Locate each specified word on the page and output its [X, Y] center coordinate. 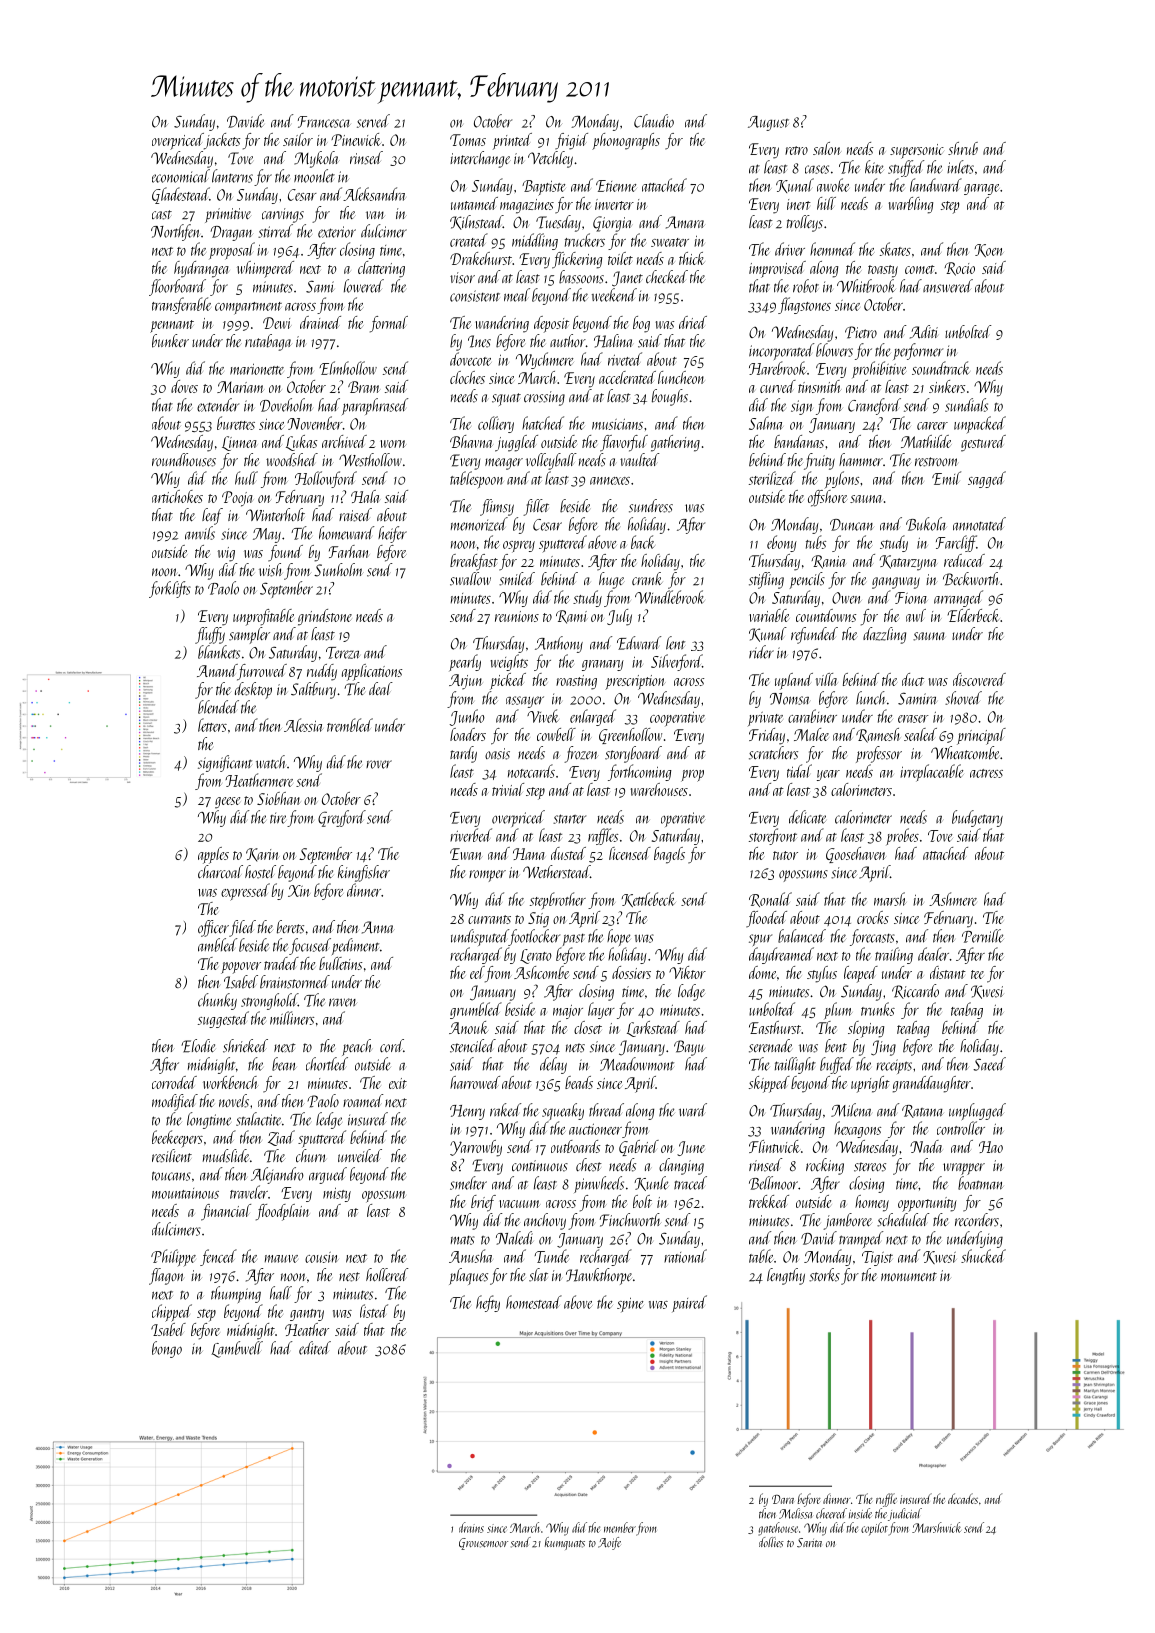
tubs [816, 542]
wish [270, 570]
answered [948, 286]
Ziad [281, 1138]
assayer [525, 702]
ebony [782, 543]
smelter [468, 1183]
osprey [519, 547]
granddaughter [932, 1084]
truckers [585, 240]
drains [471, 1527]
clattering [381, 269]
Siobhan [278, 798]
